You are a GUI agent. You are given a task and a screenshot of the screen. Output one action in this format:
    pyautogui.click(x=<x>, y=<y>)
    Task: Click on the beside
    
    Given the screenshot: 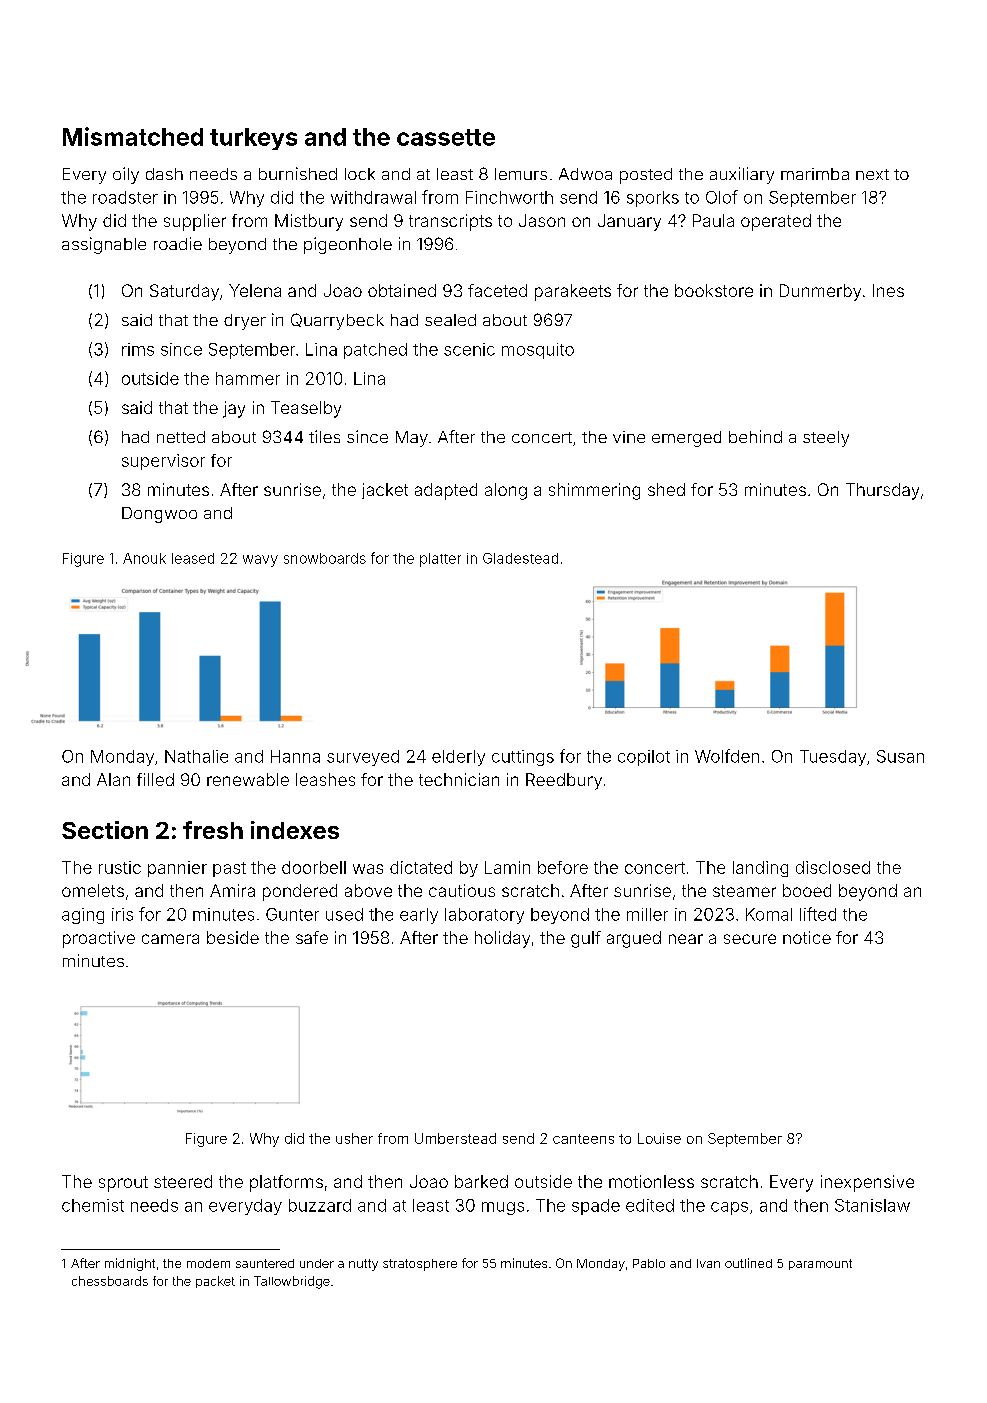 What is the action you would take?
    pyautogui.click(x=233, y=937)
